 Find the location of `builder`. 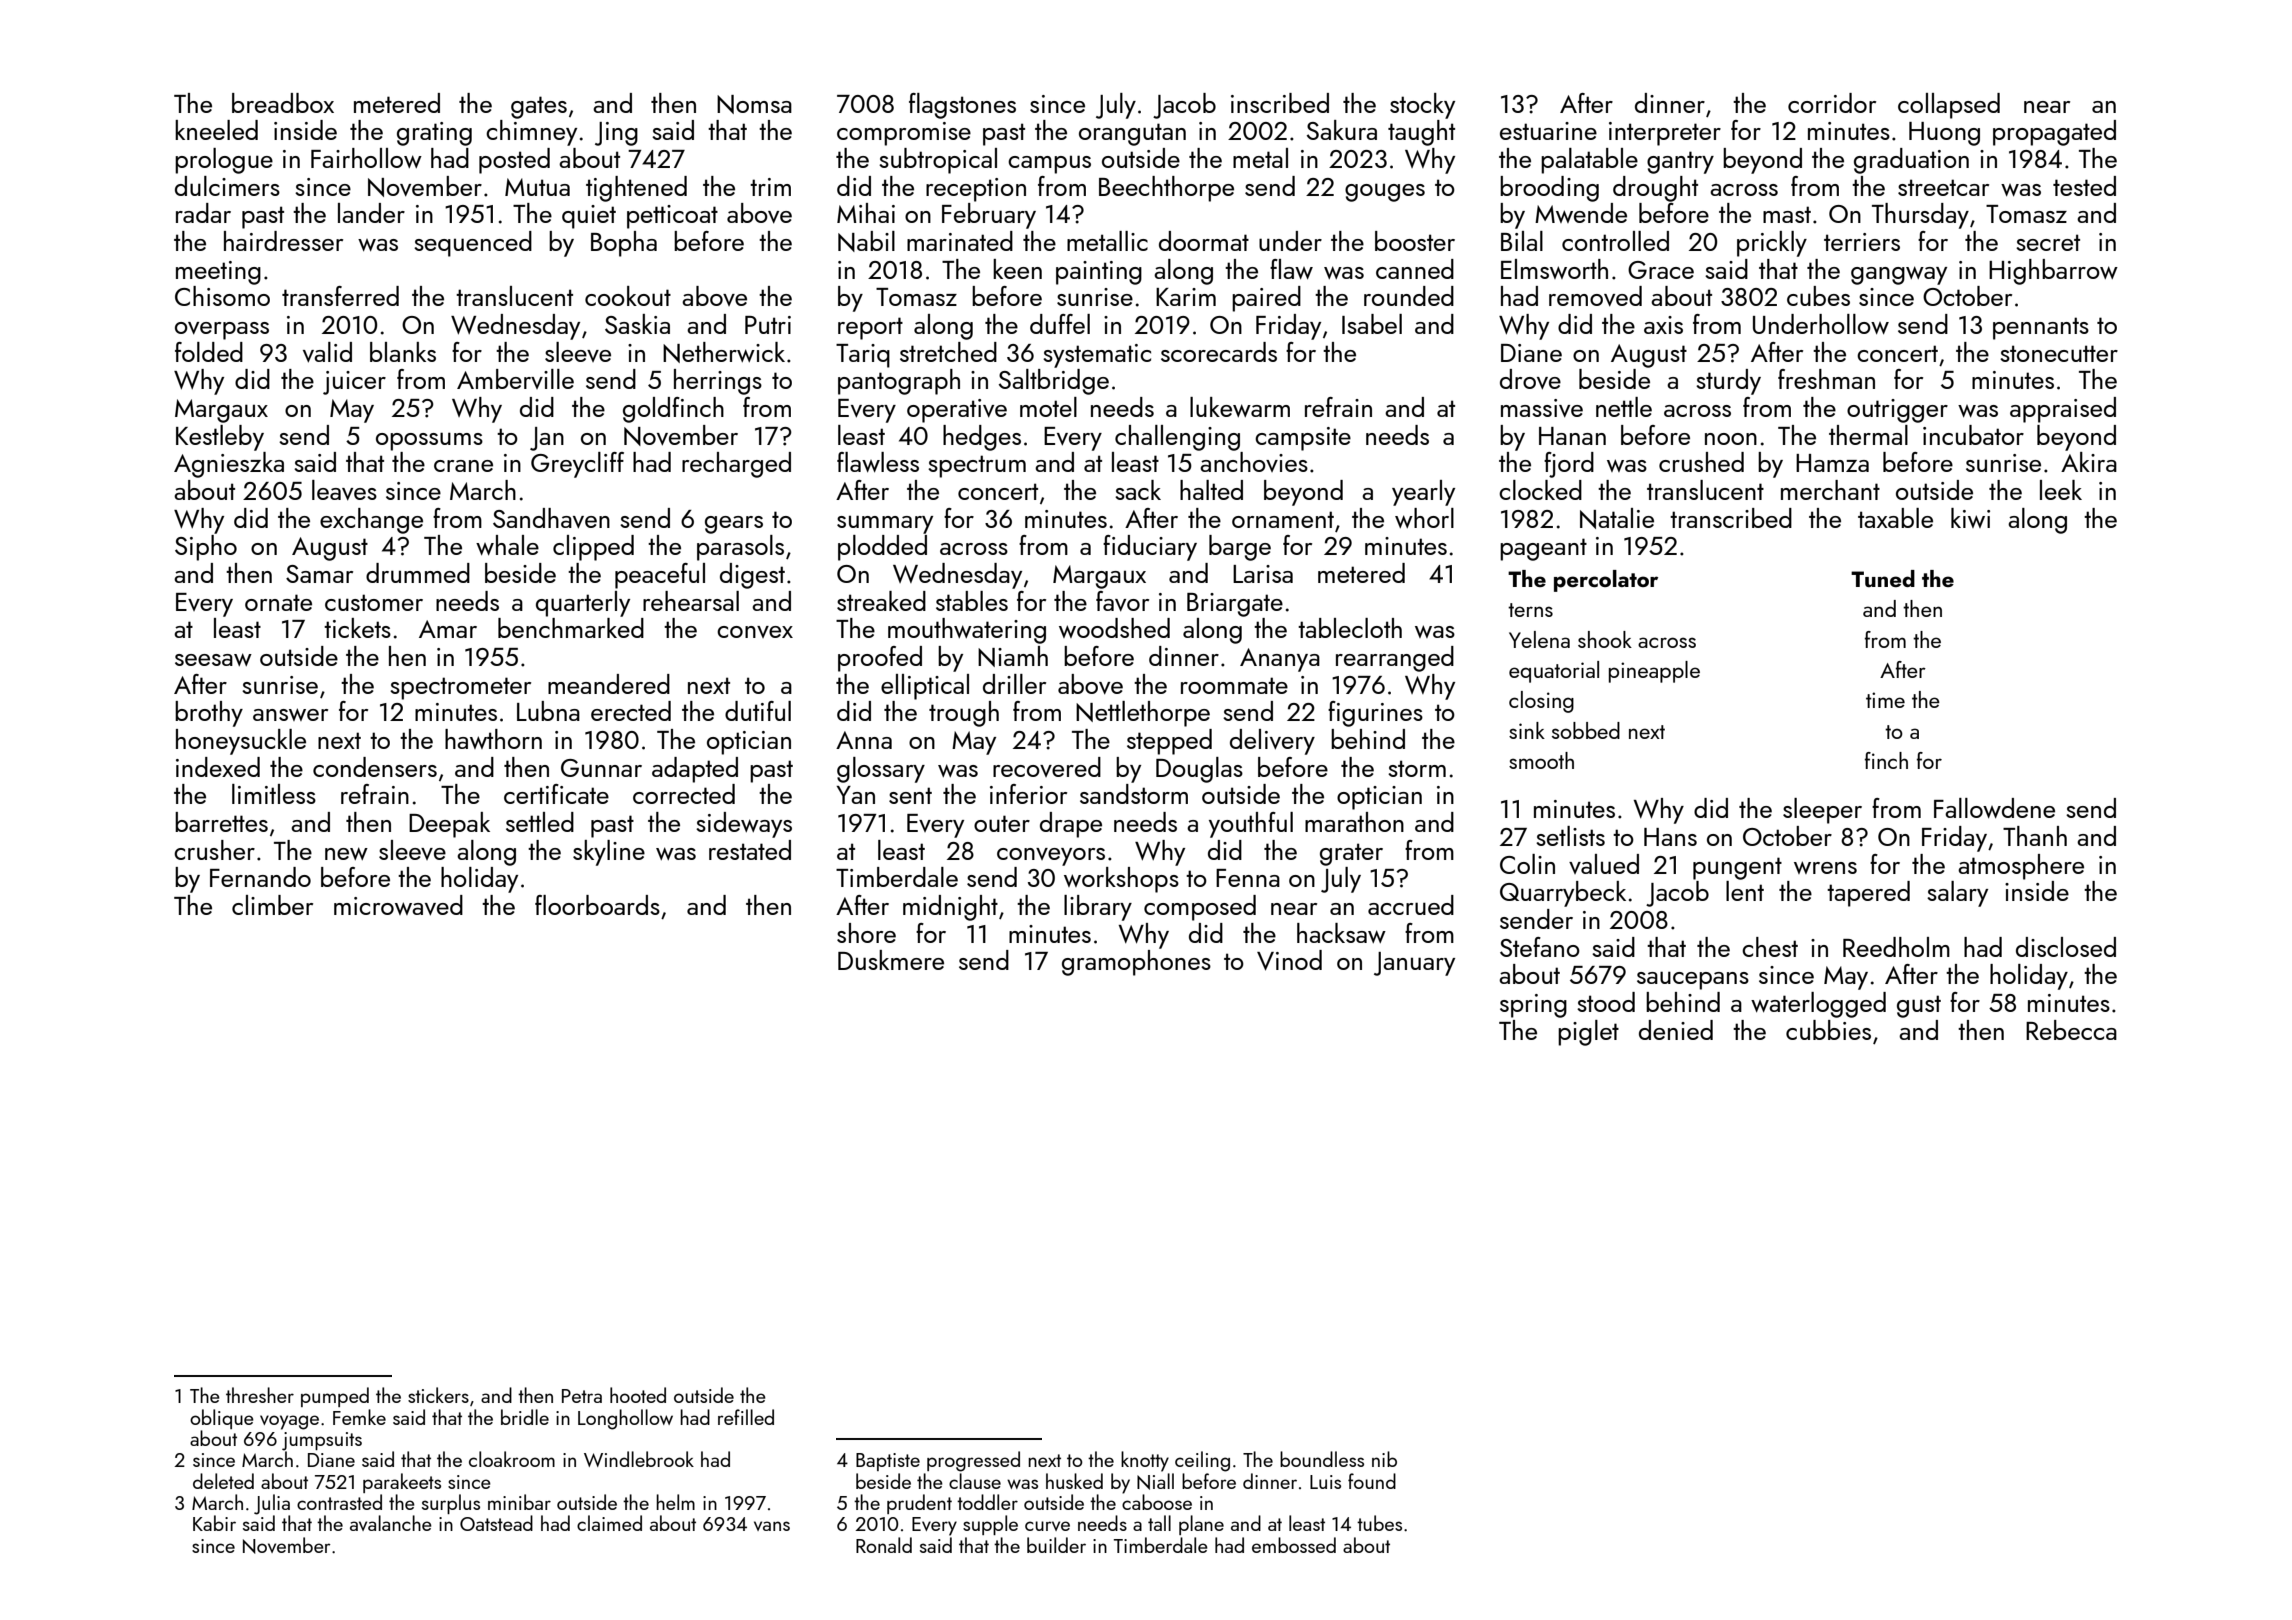

builder is located at coordinates (1056, 1545).
